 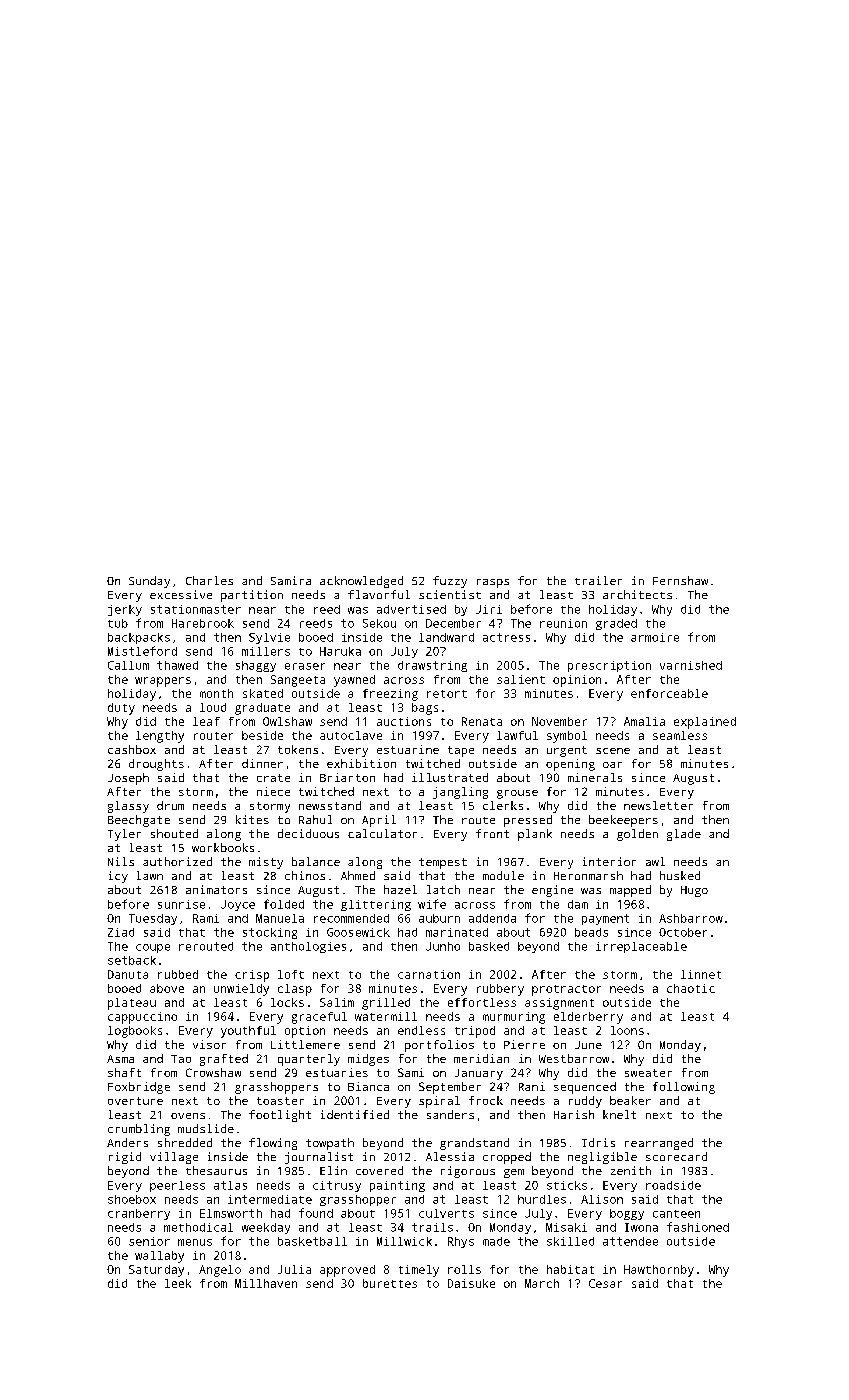 What do you see at coordinates (439, 918) in the screenshot?
I see `auburn` at bounding box center [439, 918].
